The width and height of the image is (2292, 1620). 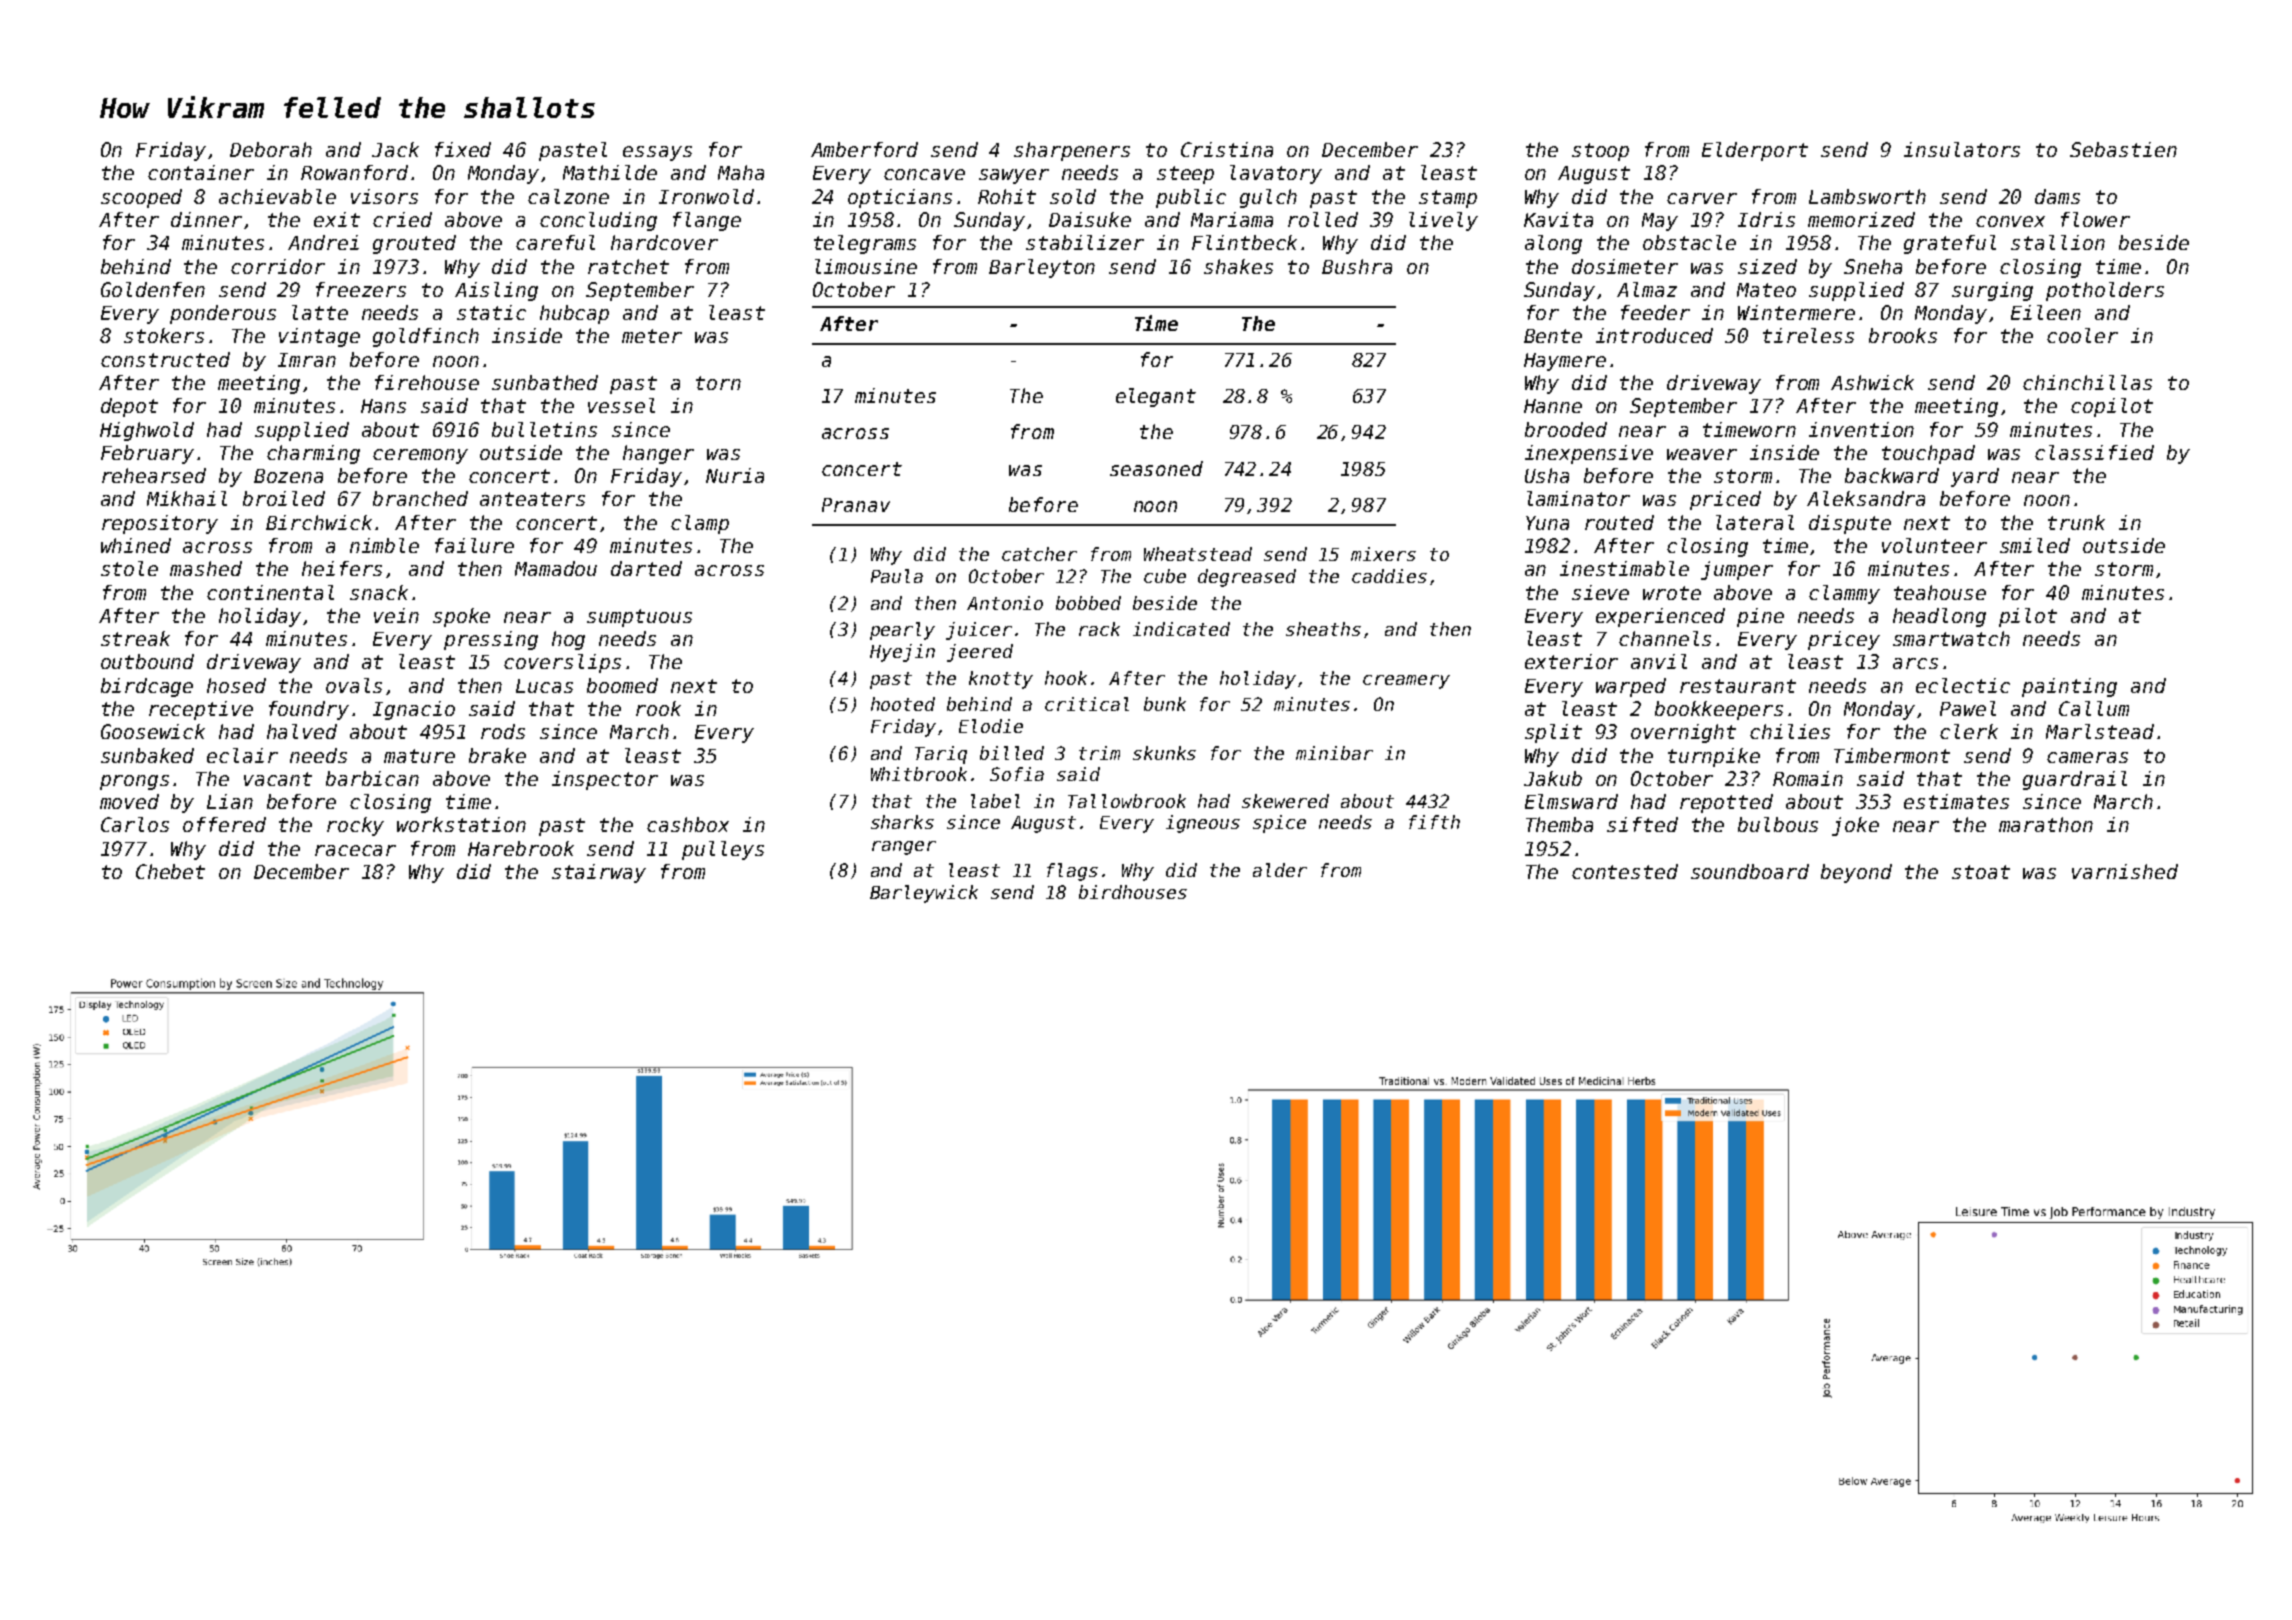 What do you see at coordinates (1928, 454) in the image?
I see `touchpad` at bounding box center [1928, 454].
